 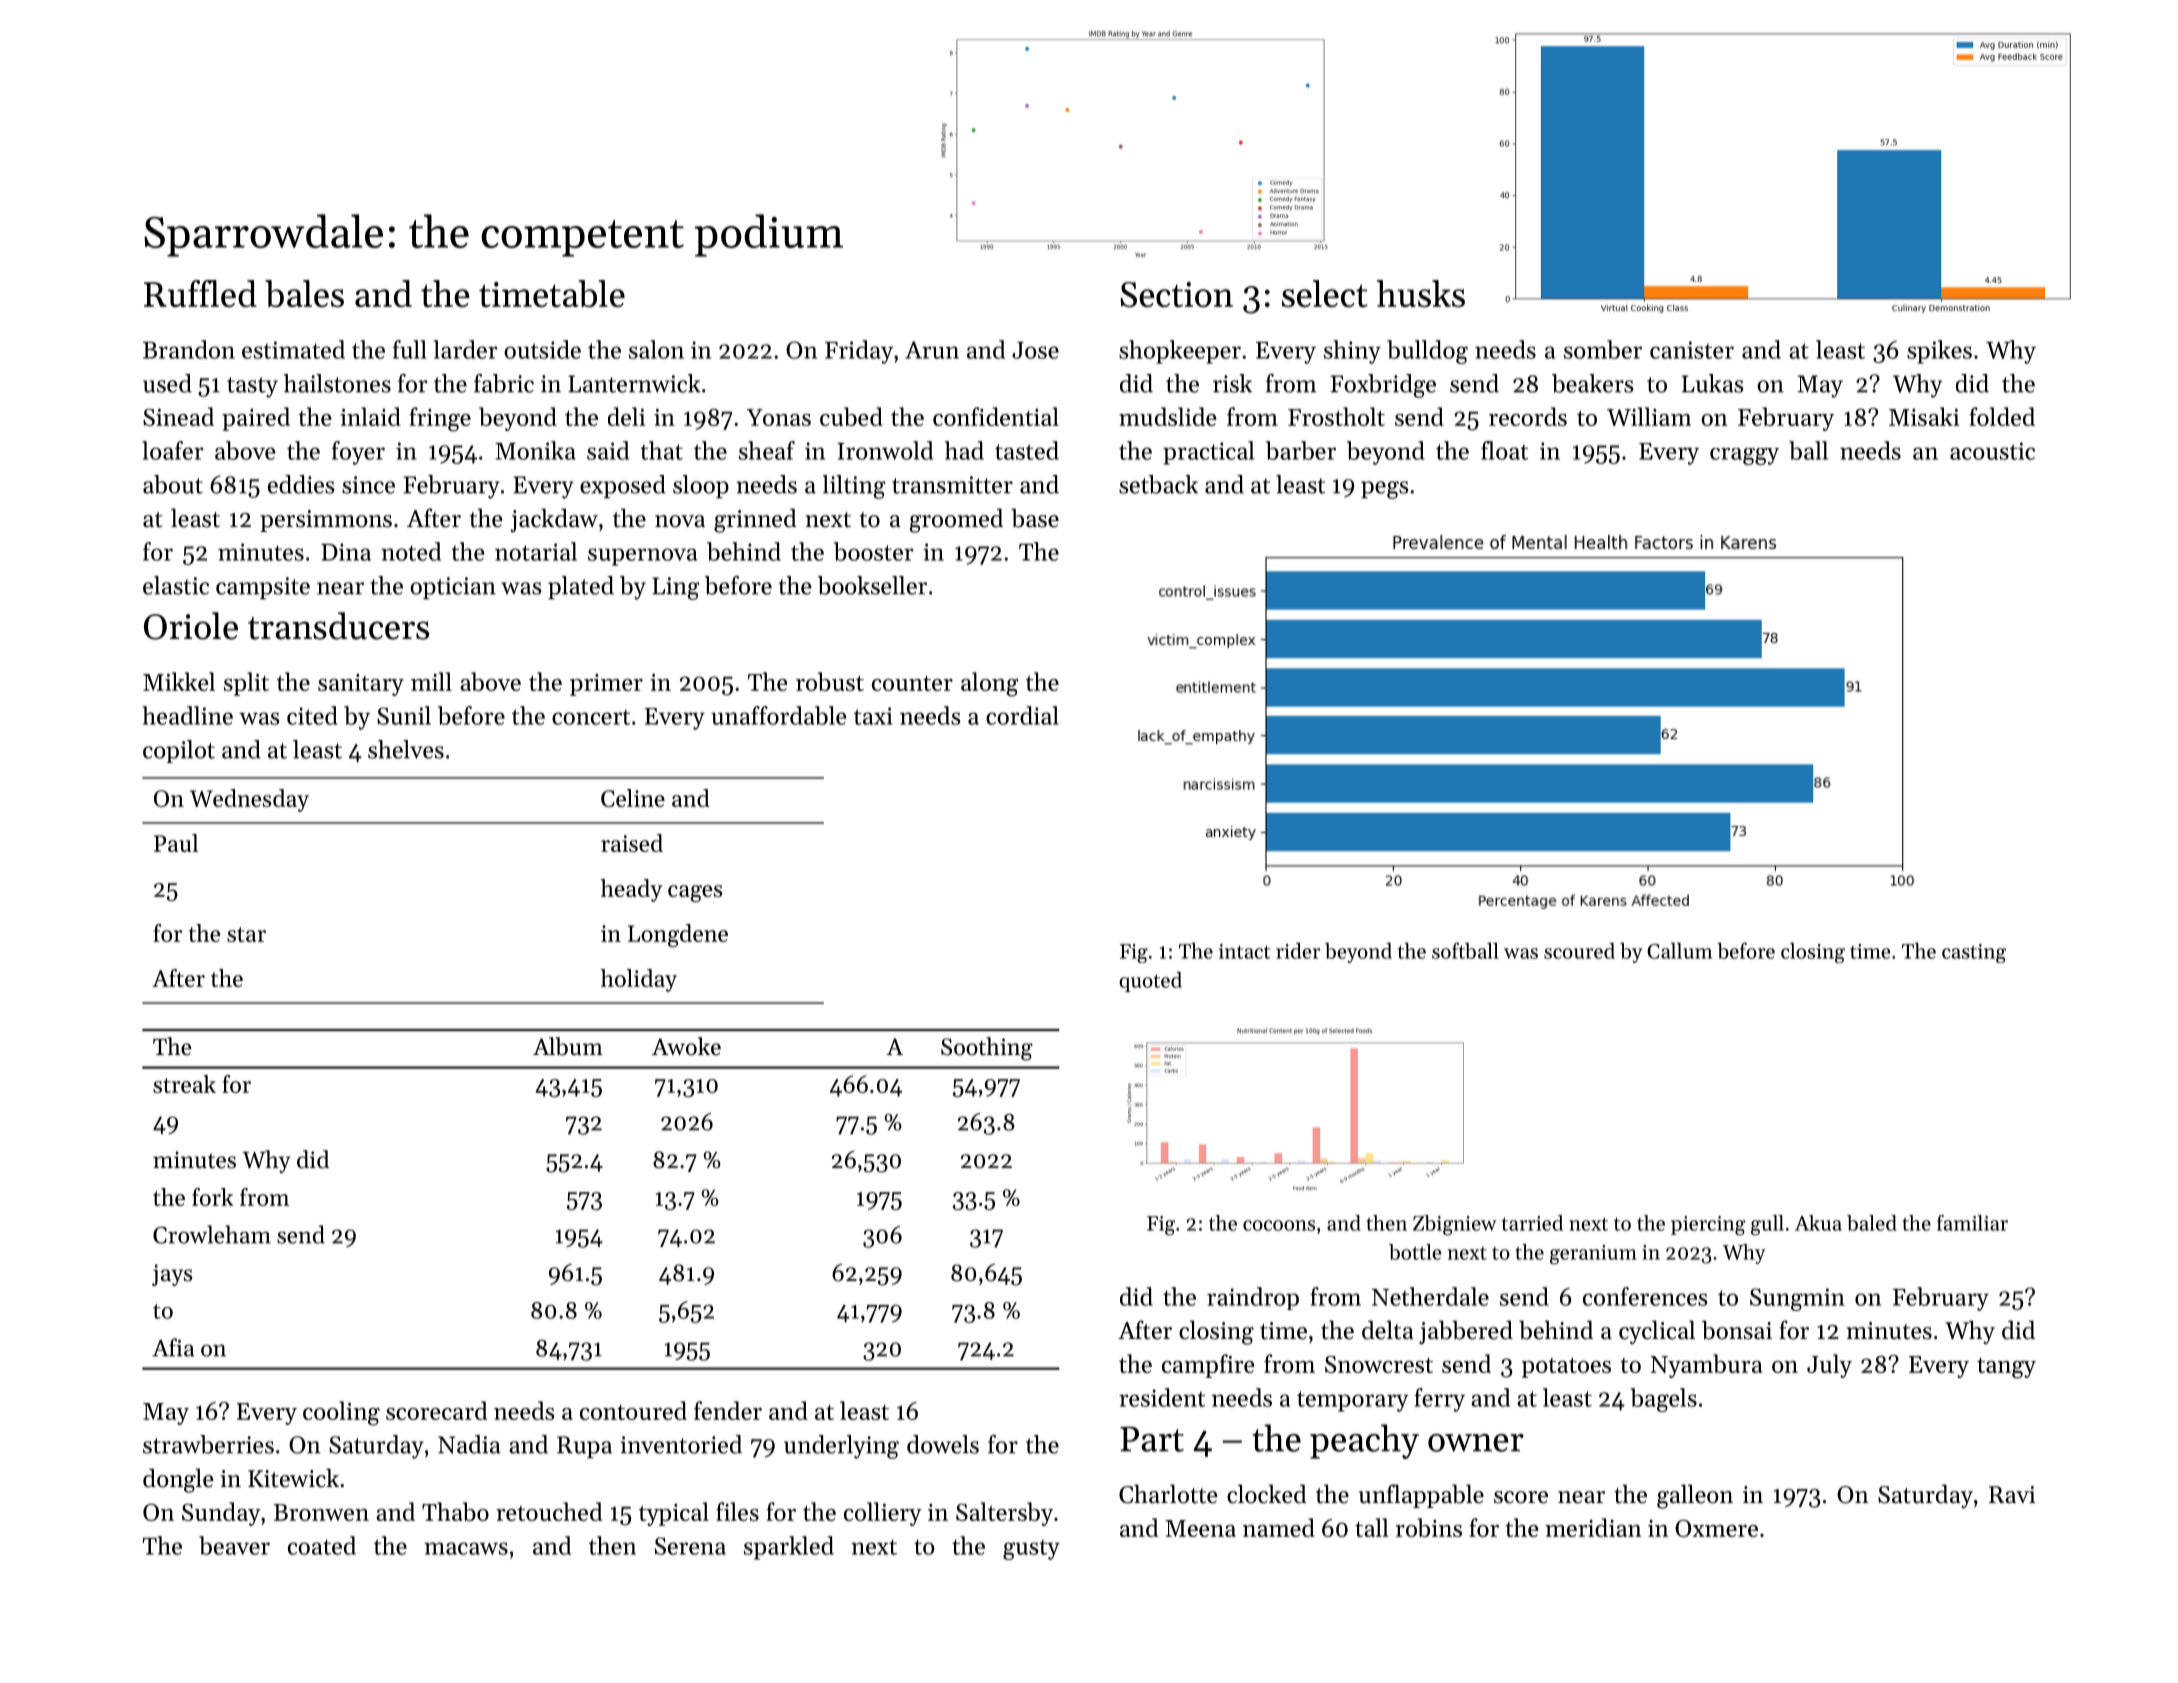 I want to click on bales, so click(x=304, y=293).
